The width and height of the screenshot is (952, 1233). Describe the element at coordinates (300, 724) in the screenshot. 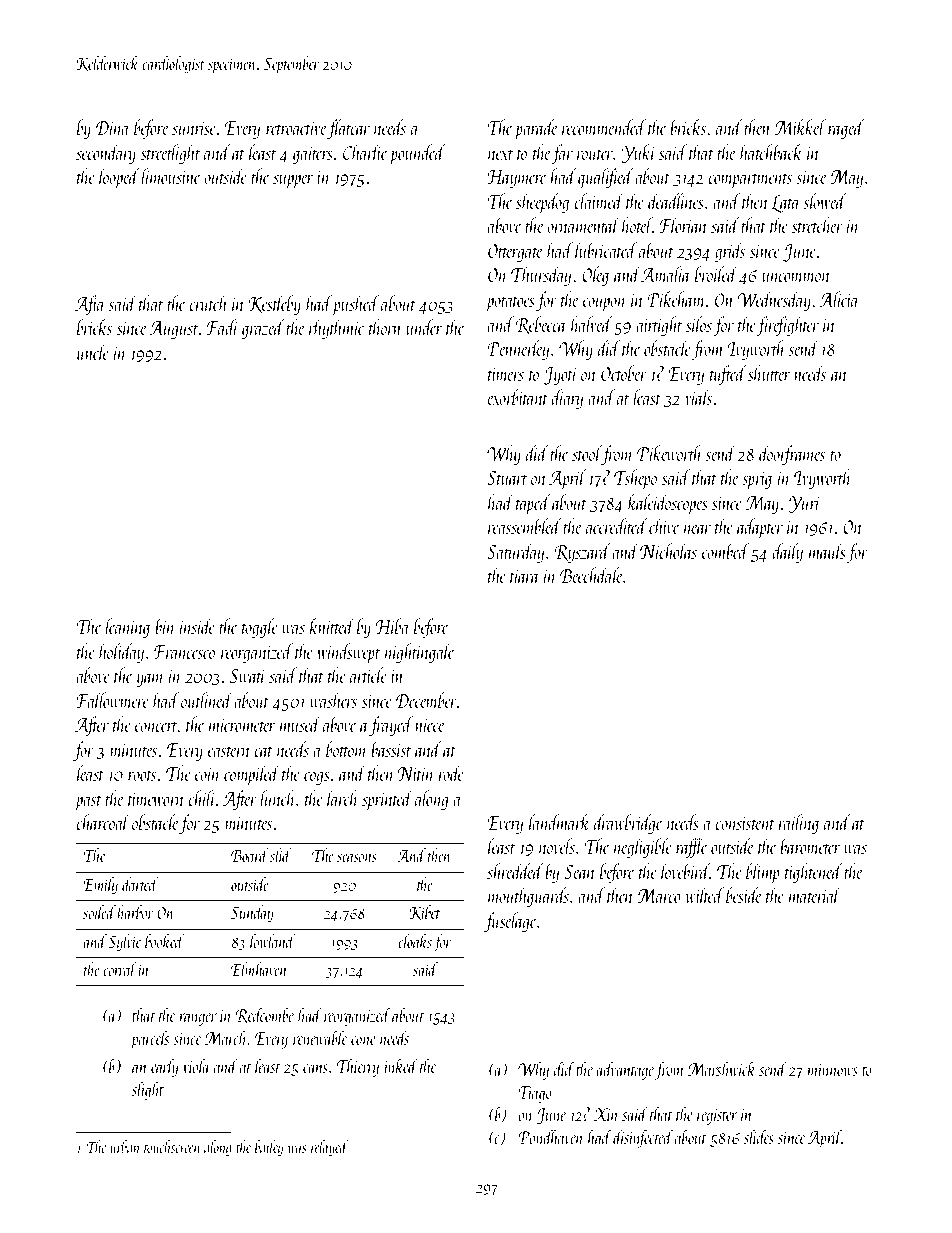

I see `mused` at that location.
